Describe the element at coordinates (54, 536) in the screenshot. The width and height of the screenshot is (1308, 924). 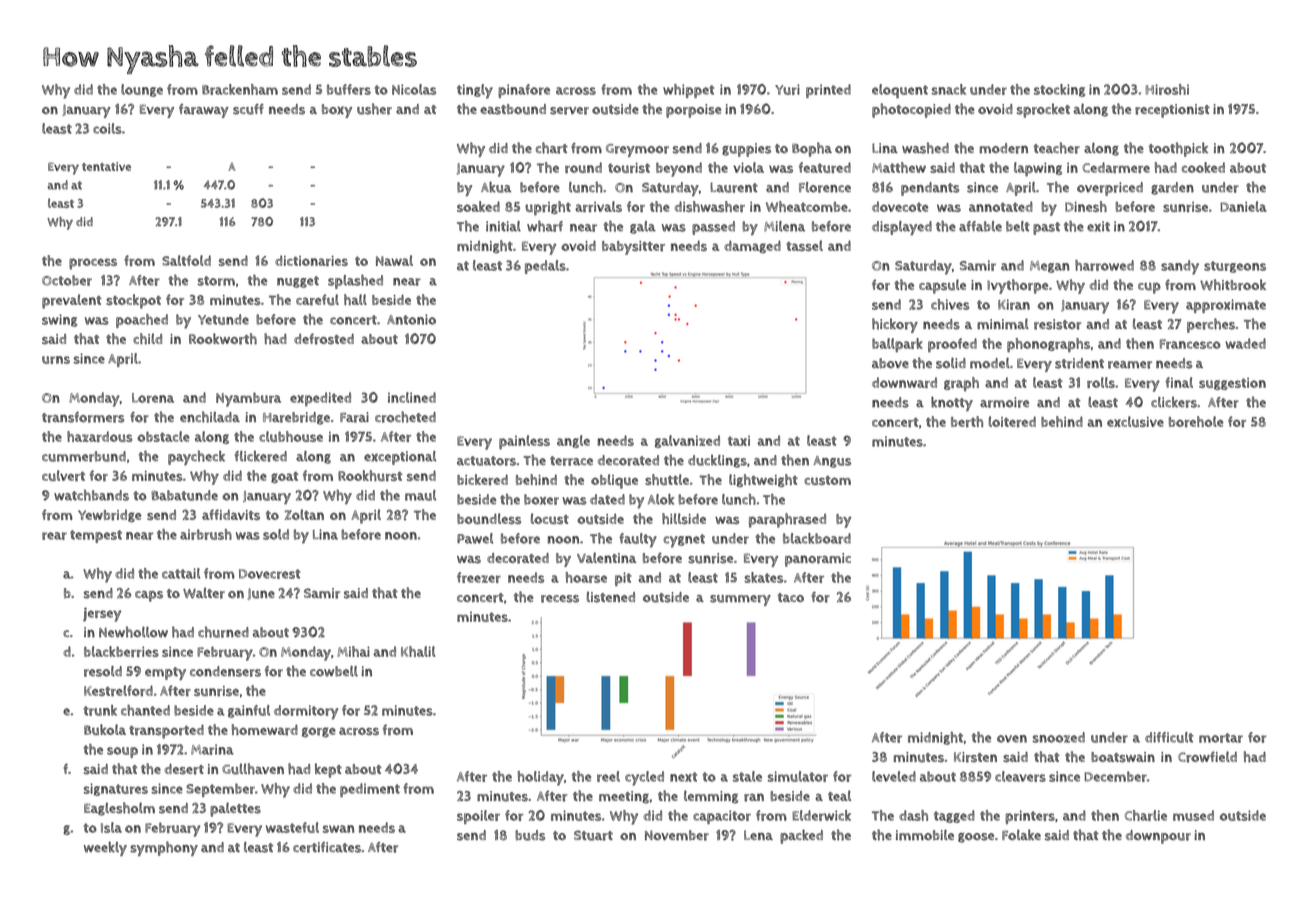
I see `rear` at that location.
